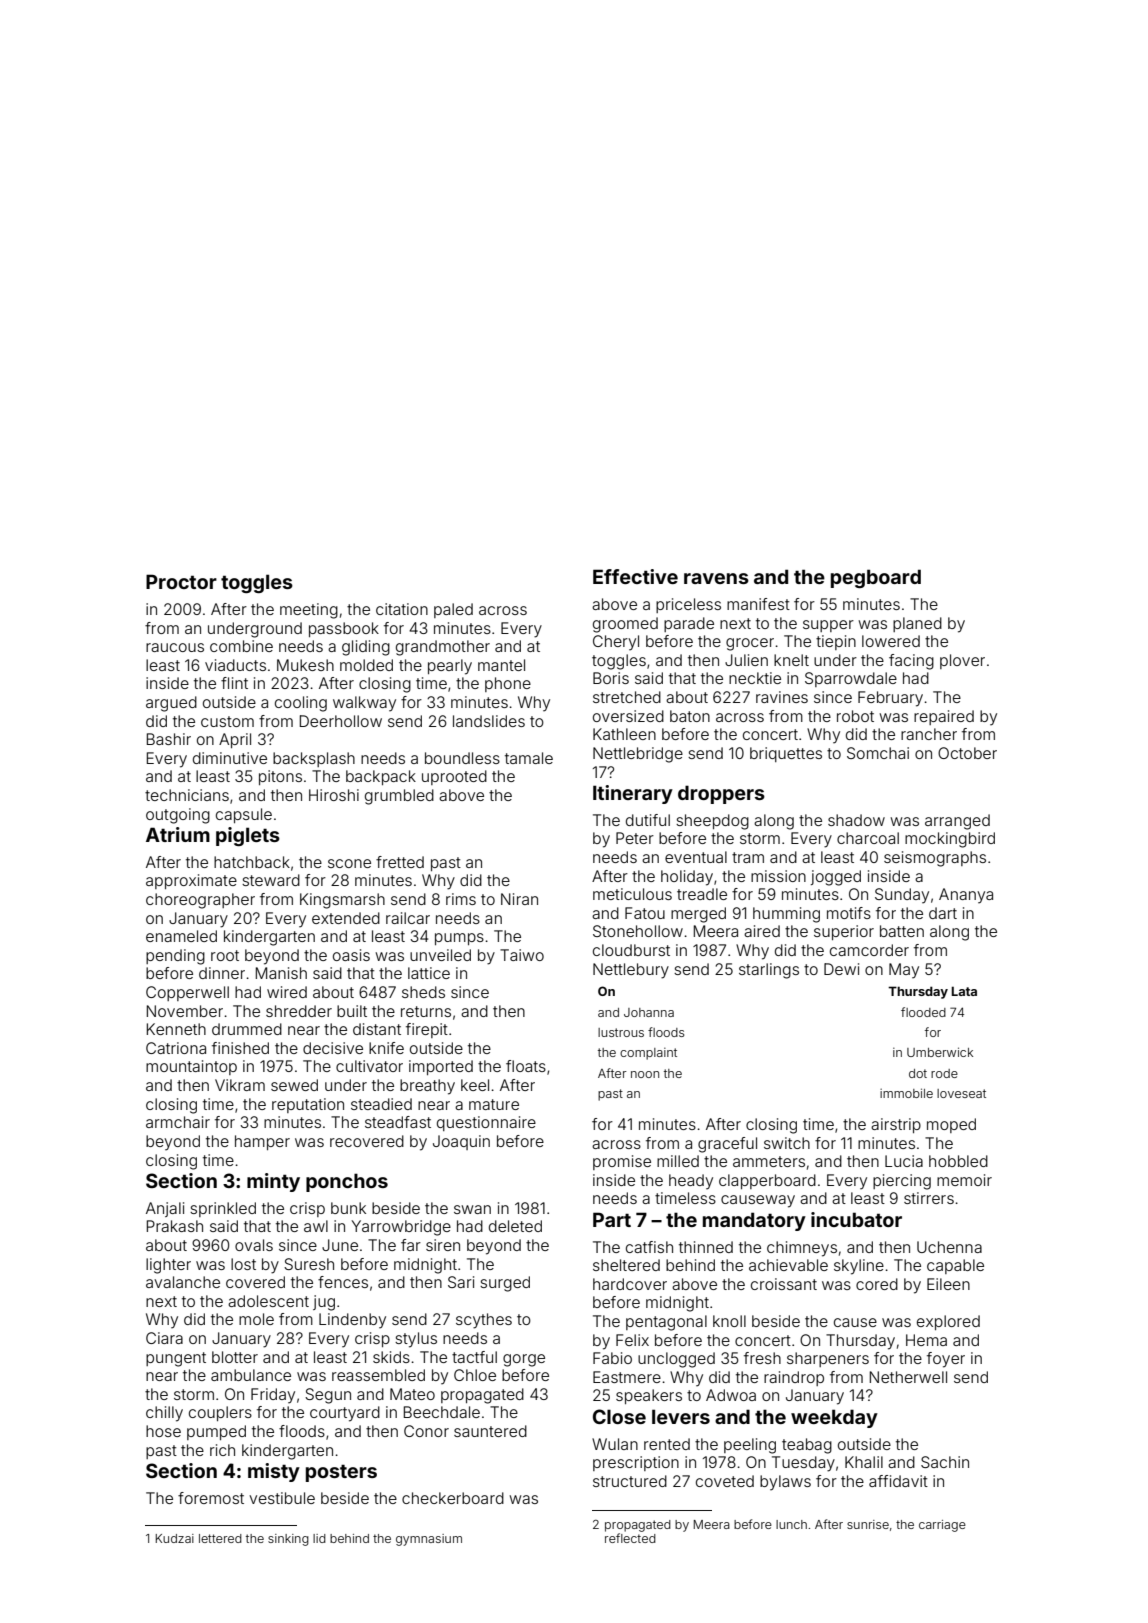 The height and width of the image is (1623, 1148). Describe the element at coordinates (288, 1540) in the image. I see `sinking` at that location.
